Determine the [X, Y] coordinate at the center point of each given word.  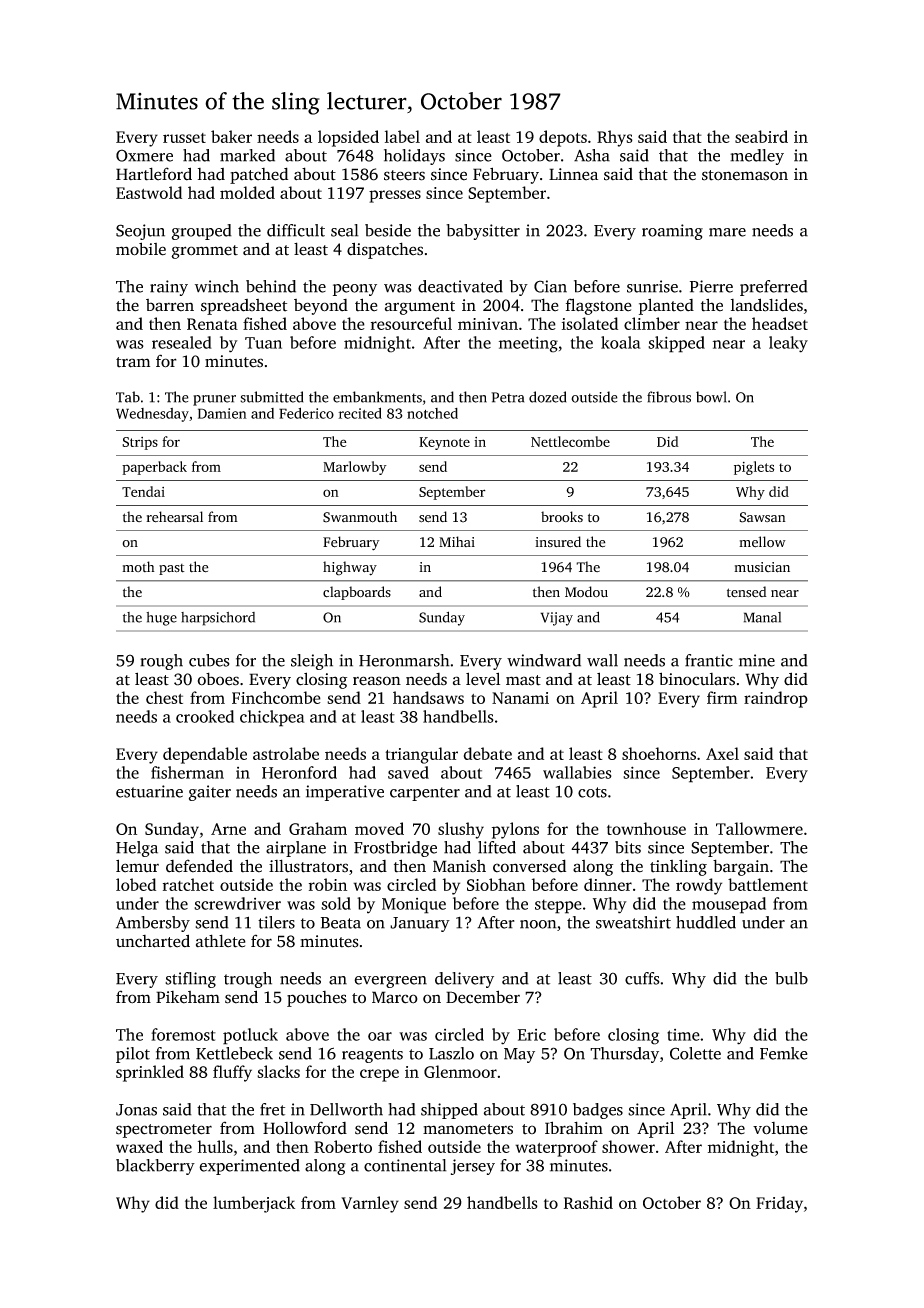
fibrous [669, 397]
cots [592, 792]
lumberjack [254, 1204]
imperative [345, 793]
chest [164, 697]
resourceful [411, 323]
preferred [774, 288]
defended [199, 866]
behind [271, 286]
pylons [515, 830]
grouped [202, 232]
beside [388, 230]
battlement [768, 884]
